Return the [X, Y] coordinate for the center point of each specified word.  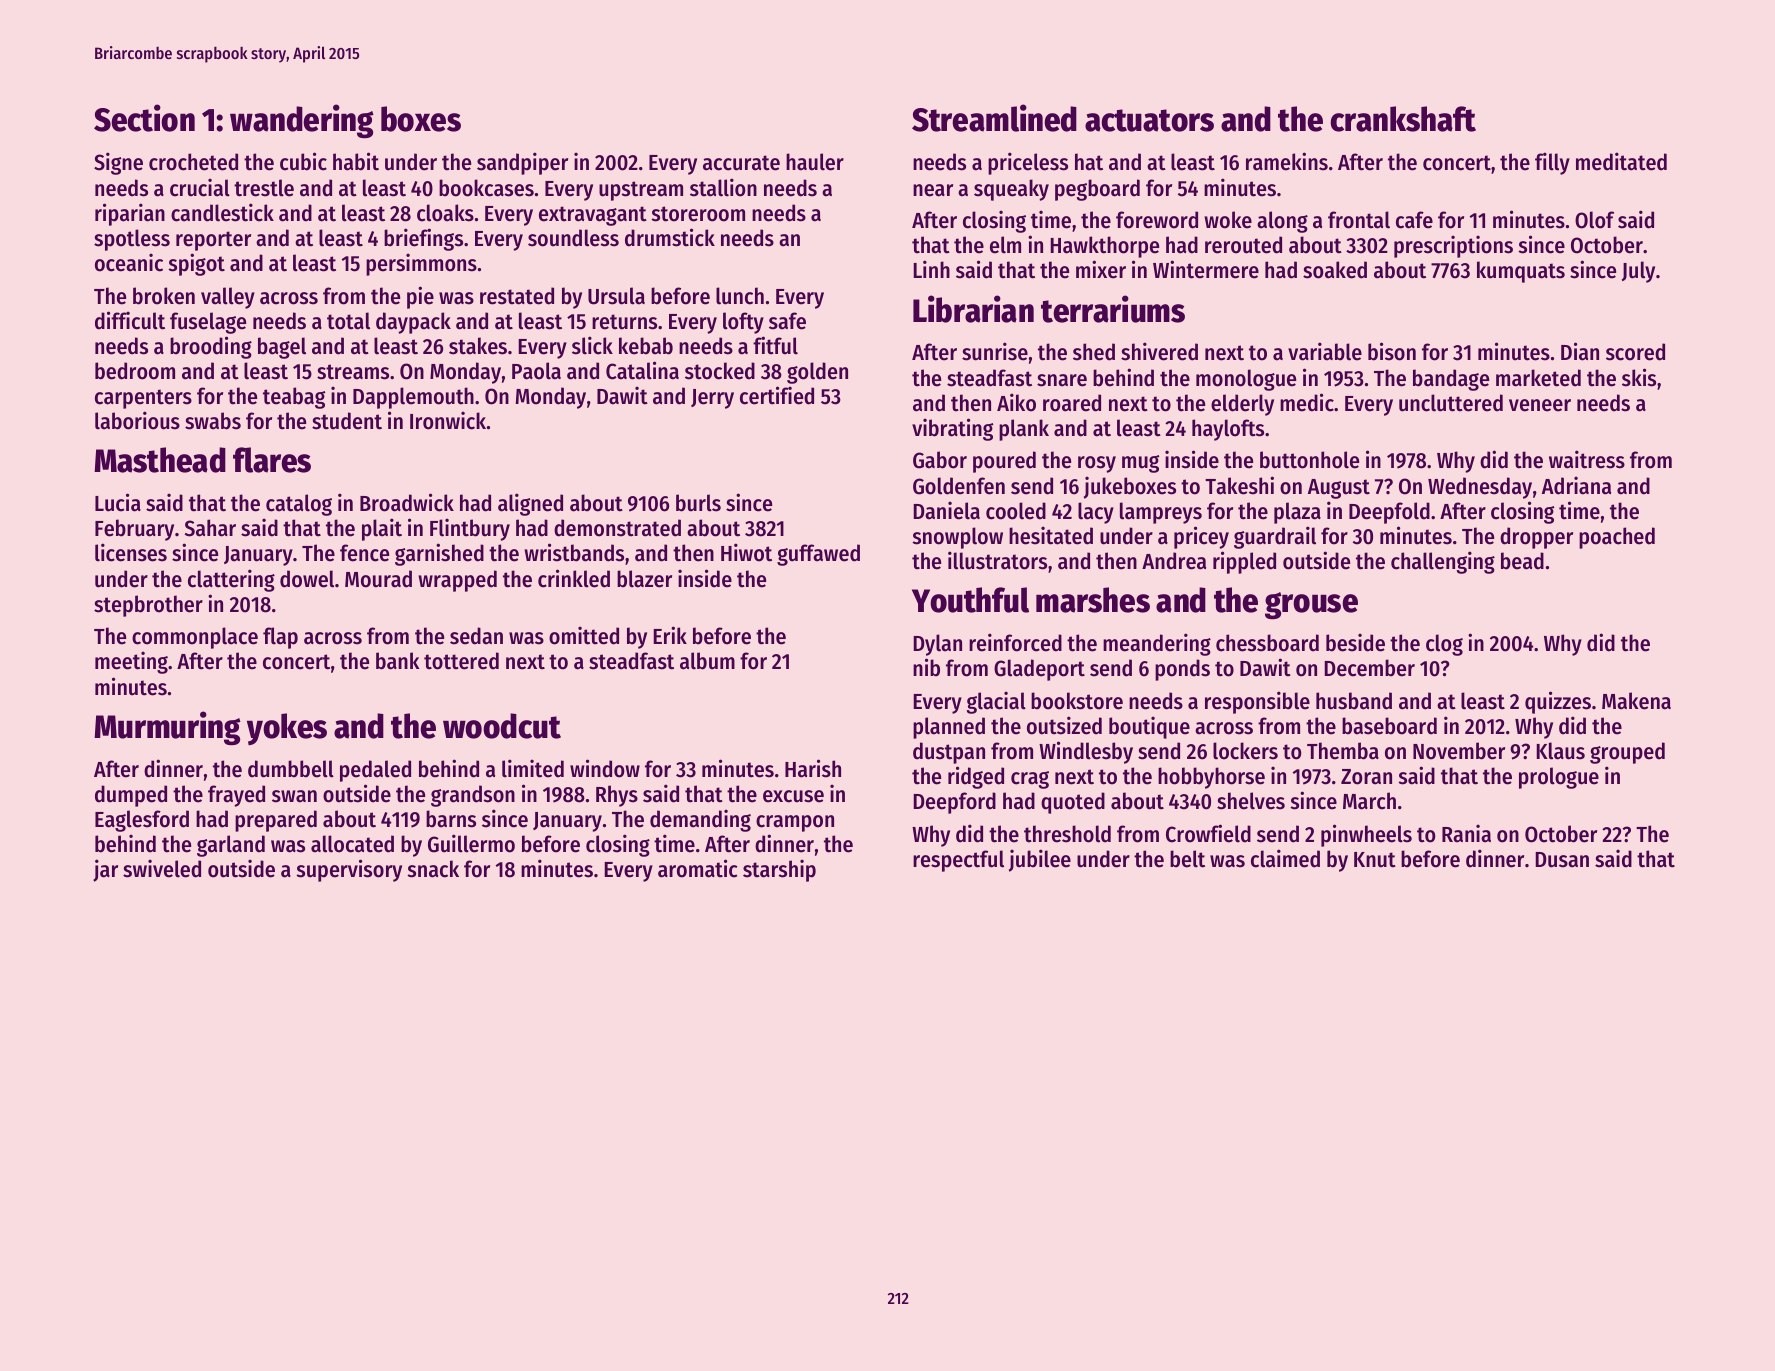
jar [105, 870]
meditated [1621, 161]
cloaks [445, 213]
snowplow [958, 538]
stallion [723, 187]
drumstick [670, 237]
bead [1522, 561]
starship [779, 870]
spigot [197, 264]
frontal [1359, 220]
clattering [231, 580]
